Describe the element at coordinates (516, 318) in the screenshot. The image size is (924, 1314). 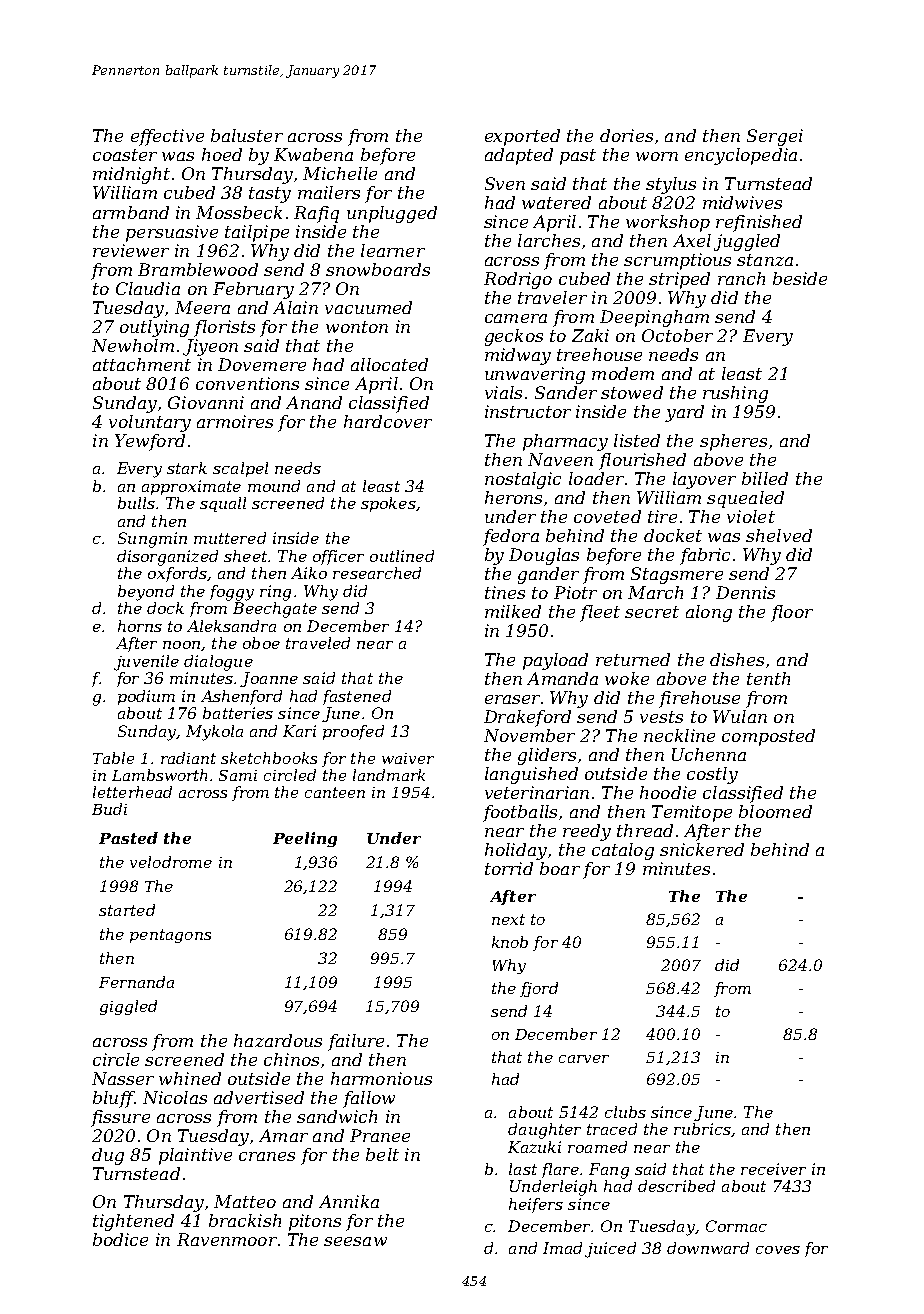
I see `camera` at that location.
